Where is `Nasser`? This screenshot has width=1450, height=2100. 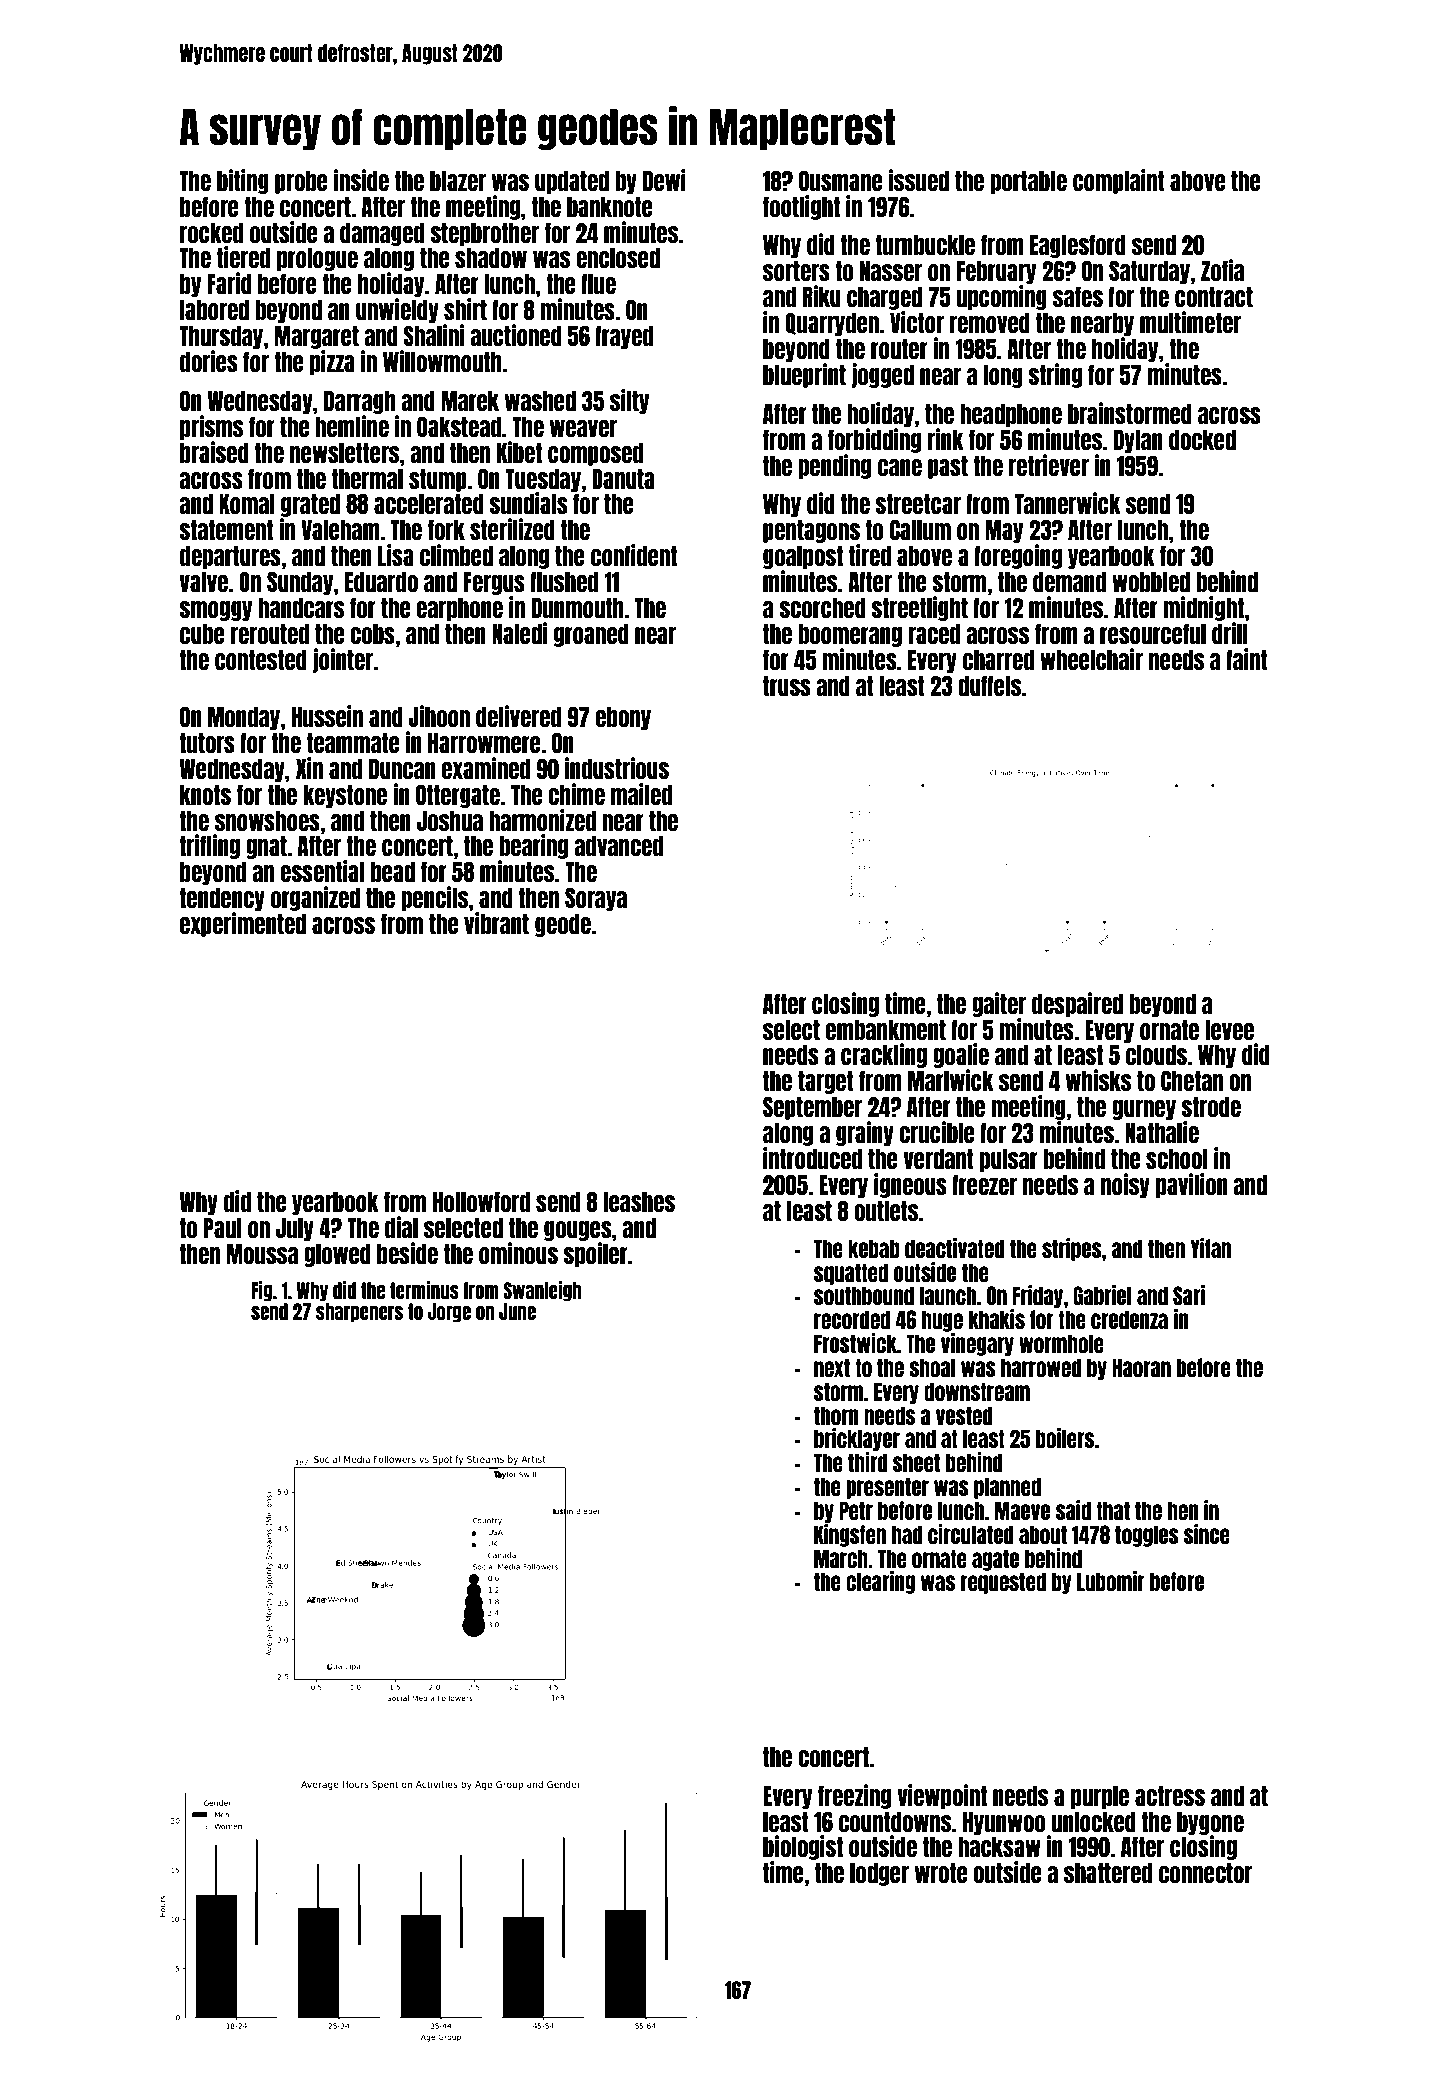 Nasser is located at coordinates (891, 271).
